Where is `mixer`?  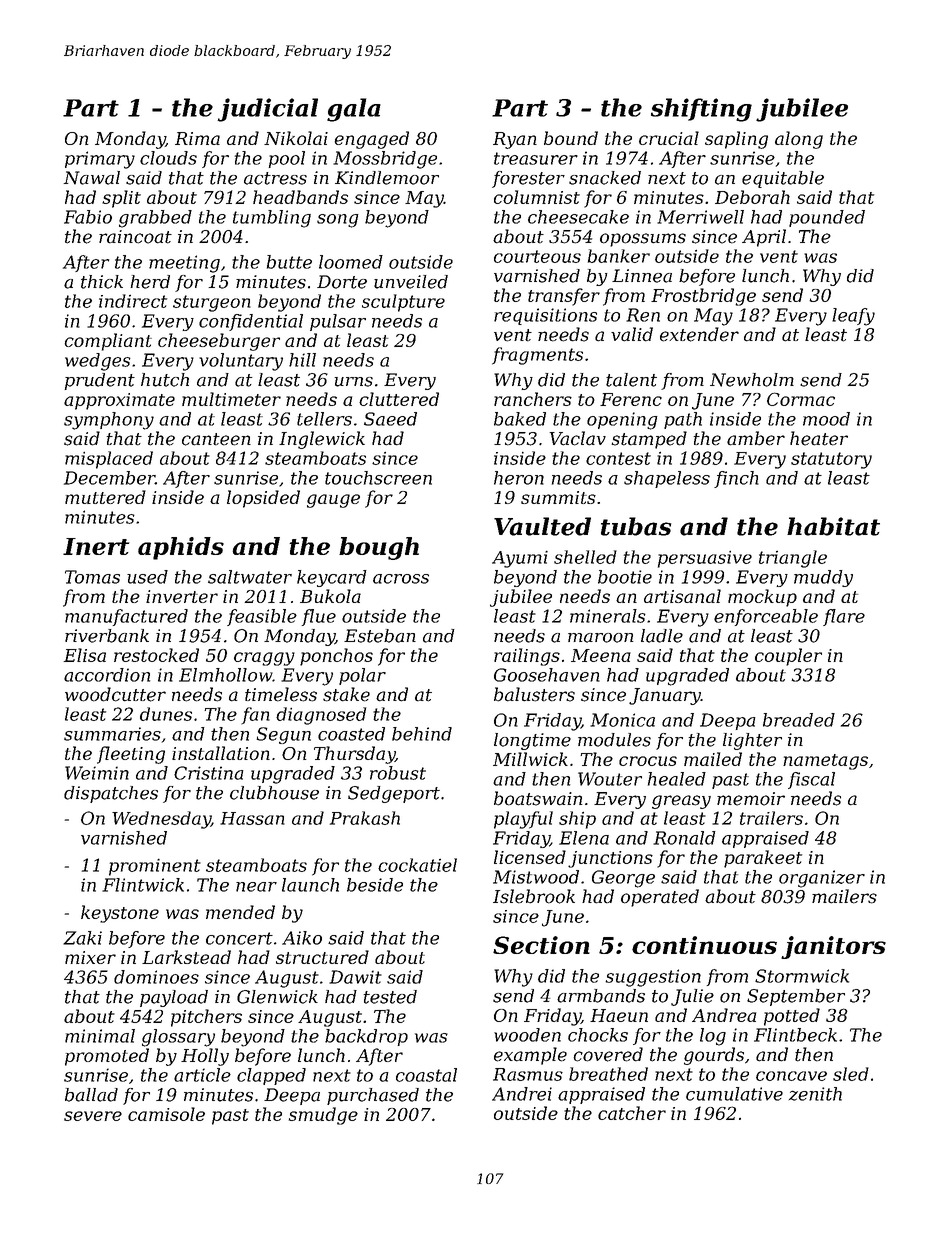 mixer is located at coordinates (90, 957).
